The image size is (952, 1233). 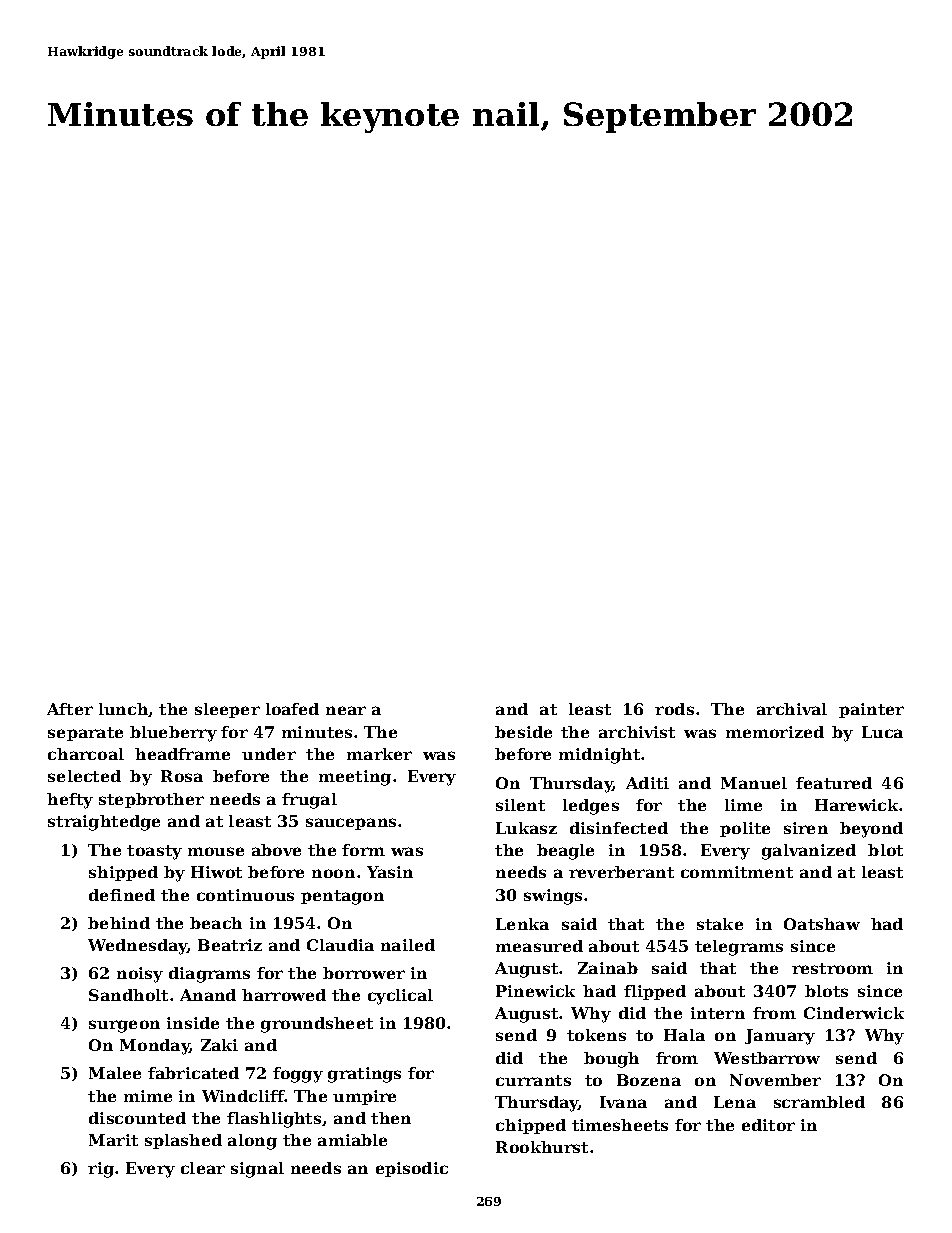 What do you see at coordinates (317, 1025) in the screenshot?
I see `groundsheet` at bounding box center [317, 1025].
